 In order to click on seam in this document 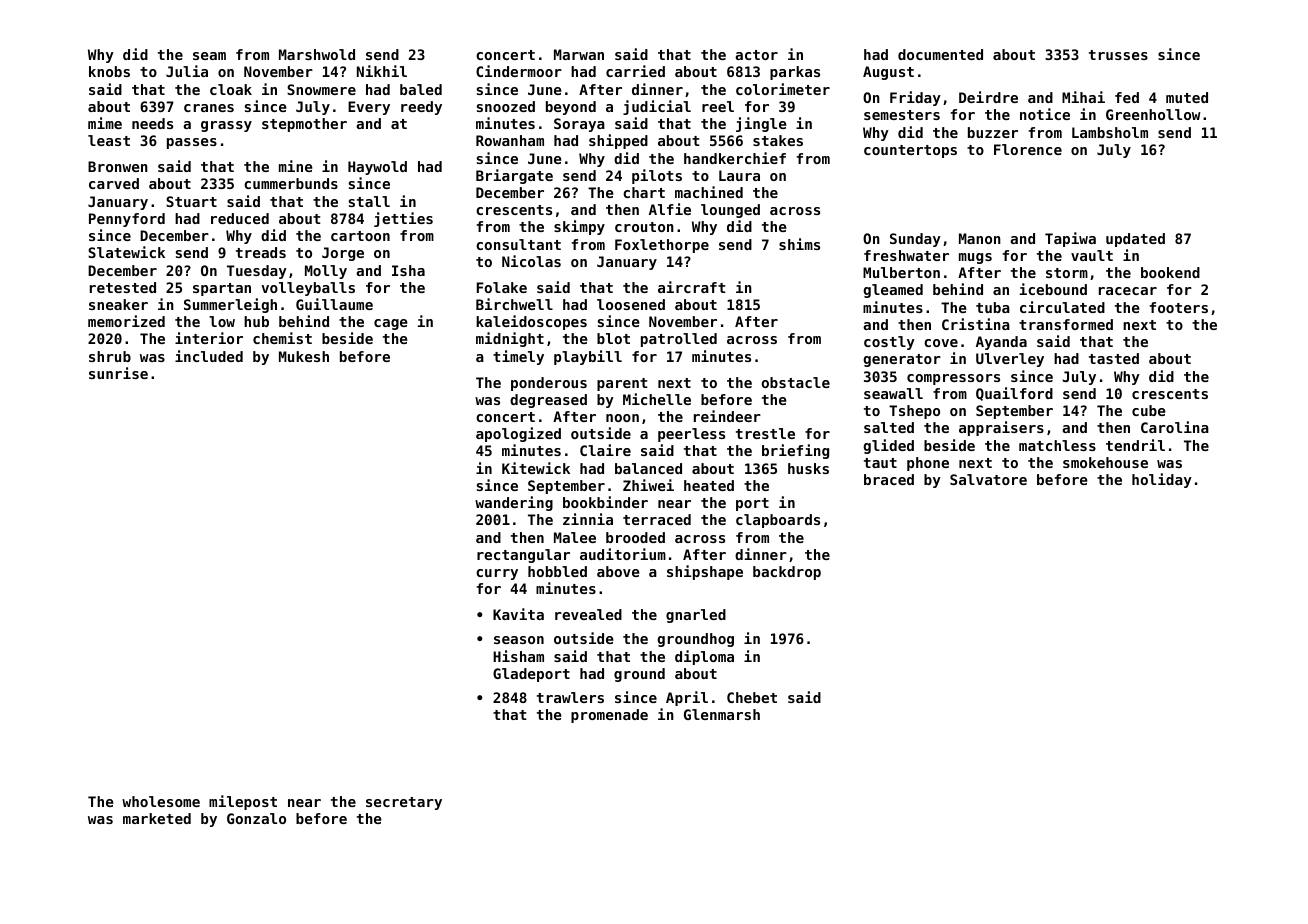, I will do `click(209, 56)`.
